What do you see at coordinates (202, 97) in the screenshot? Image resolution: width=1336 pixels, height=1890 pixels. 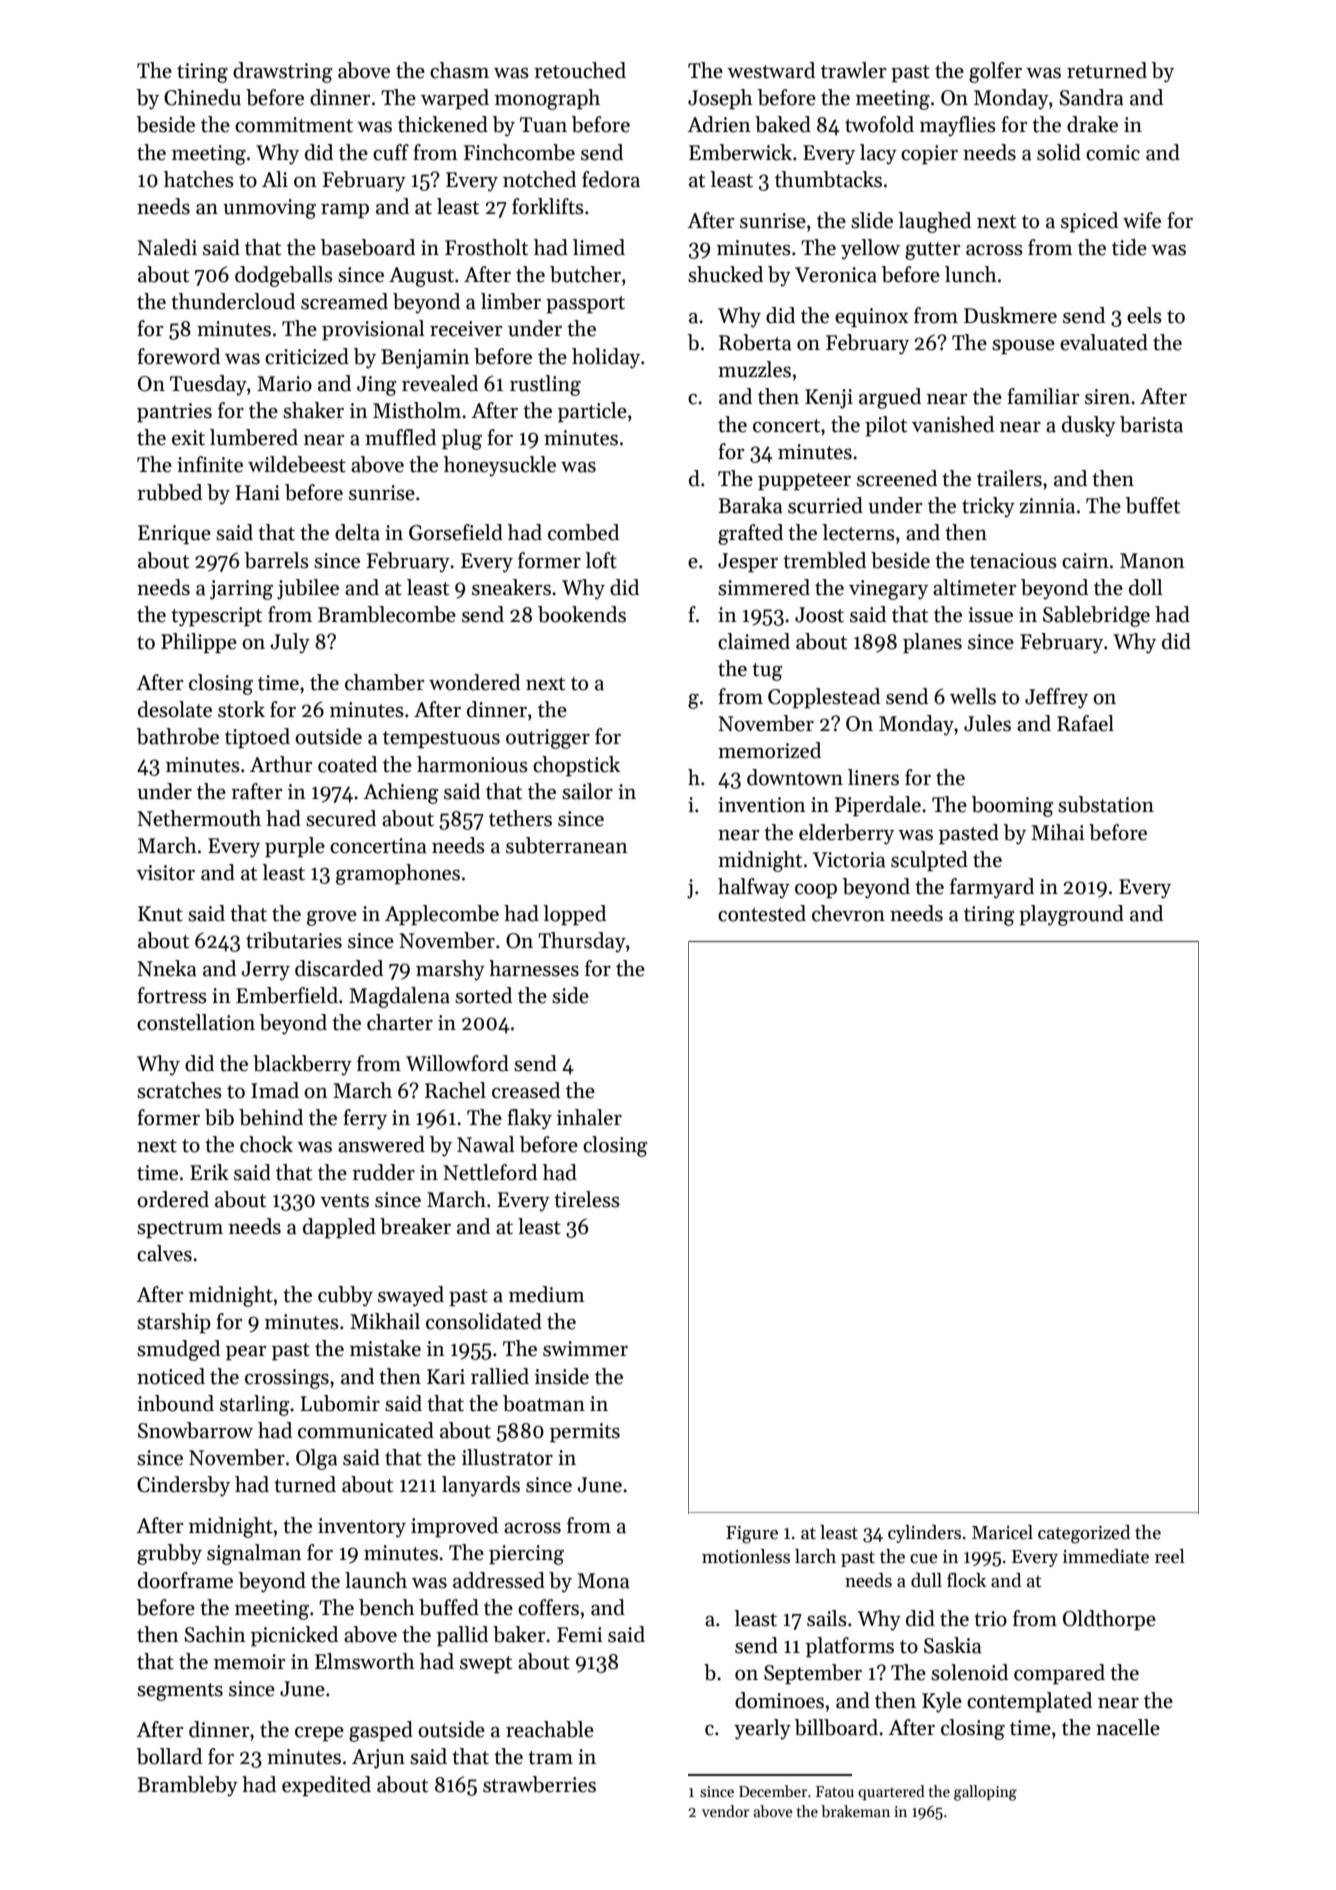 I see `Chinedu` at bounding box center [202, 97].
